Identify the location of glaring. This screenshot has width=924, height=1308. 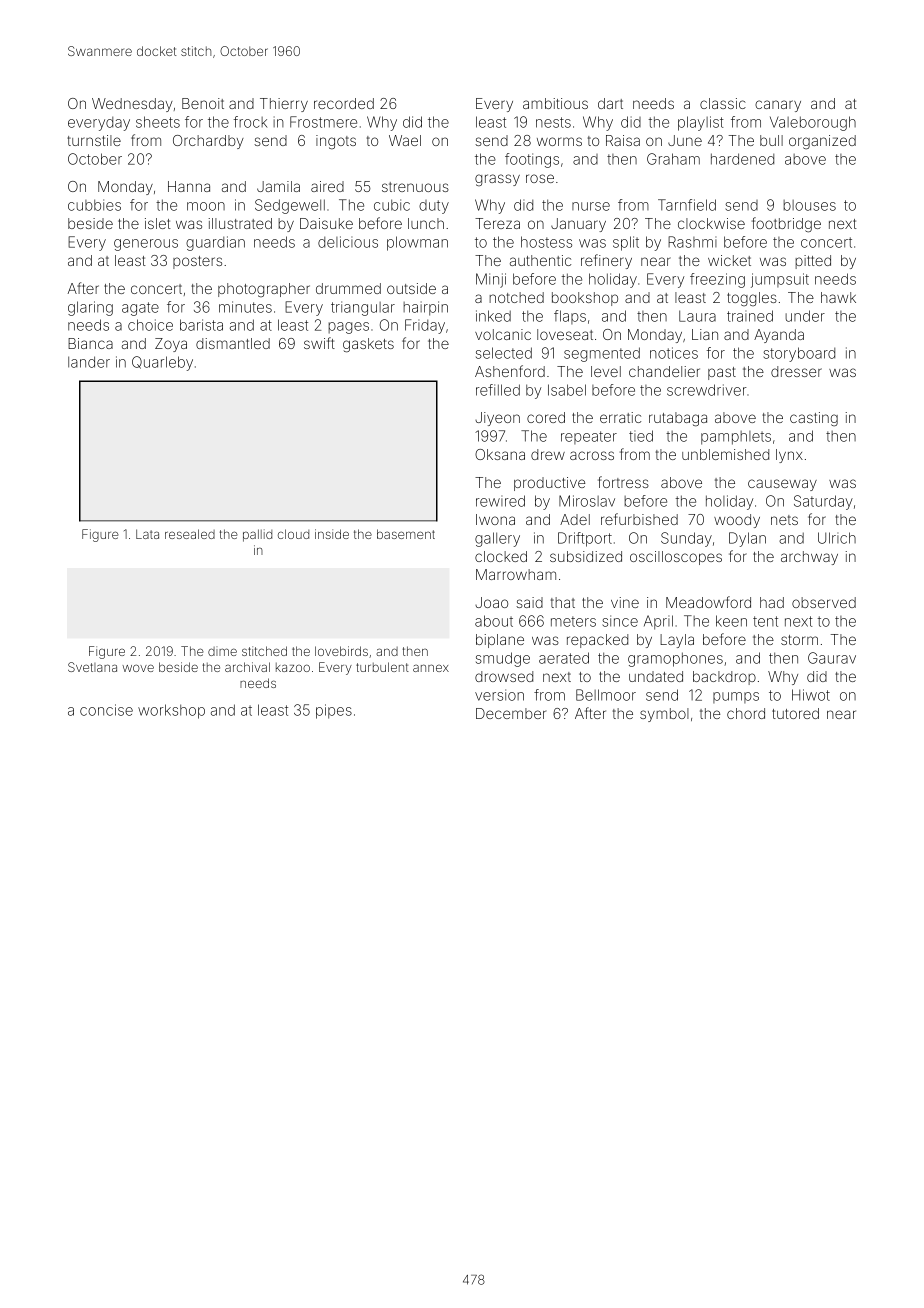
(90, 308).
